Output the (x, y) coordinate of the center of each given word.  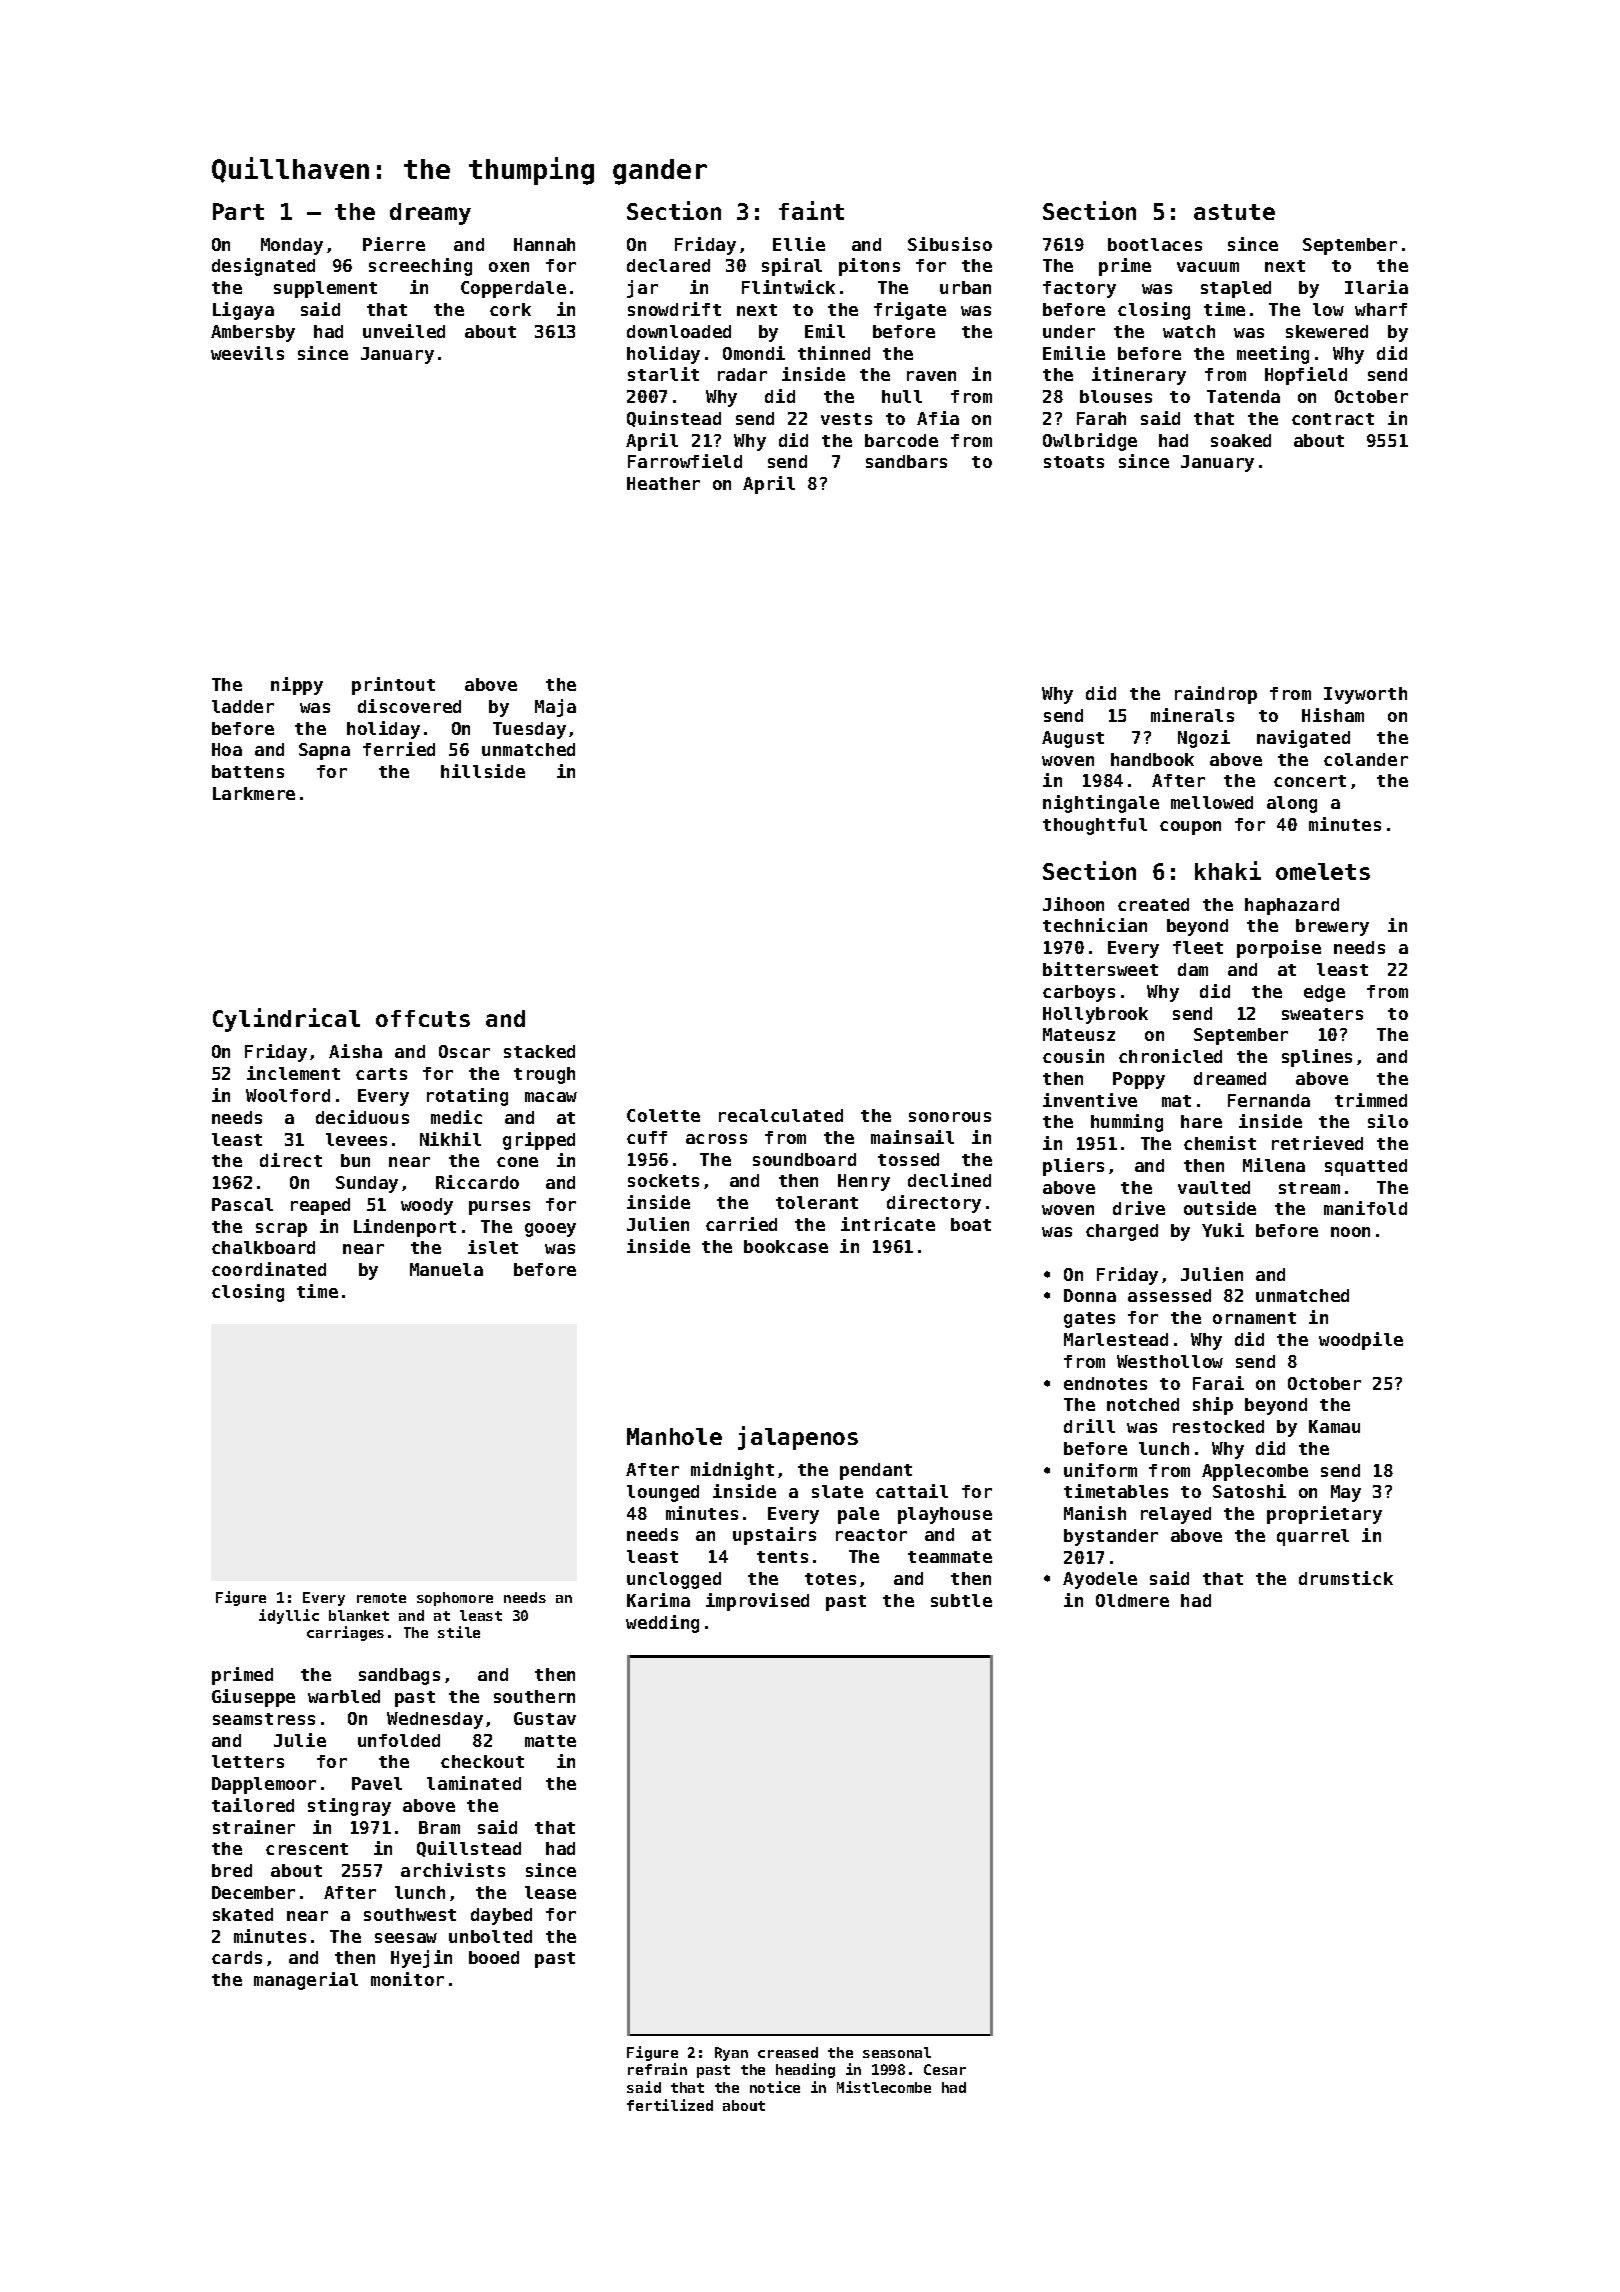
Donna (1090, 1295)
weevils (247, 353)
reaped (320, 1206)
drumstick (1346, 1578)
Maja (555, 708)
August (1073, 739)
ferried (399, 749)
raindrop (1216, 695)
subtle (961, 1600)
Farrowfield (685, 461)
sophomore (455, 1599)
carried (741, 1224)
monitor (407, 1979)
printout (393, 686)
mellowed (1212, 802)
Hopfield (1306, 376)
